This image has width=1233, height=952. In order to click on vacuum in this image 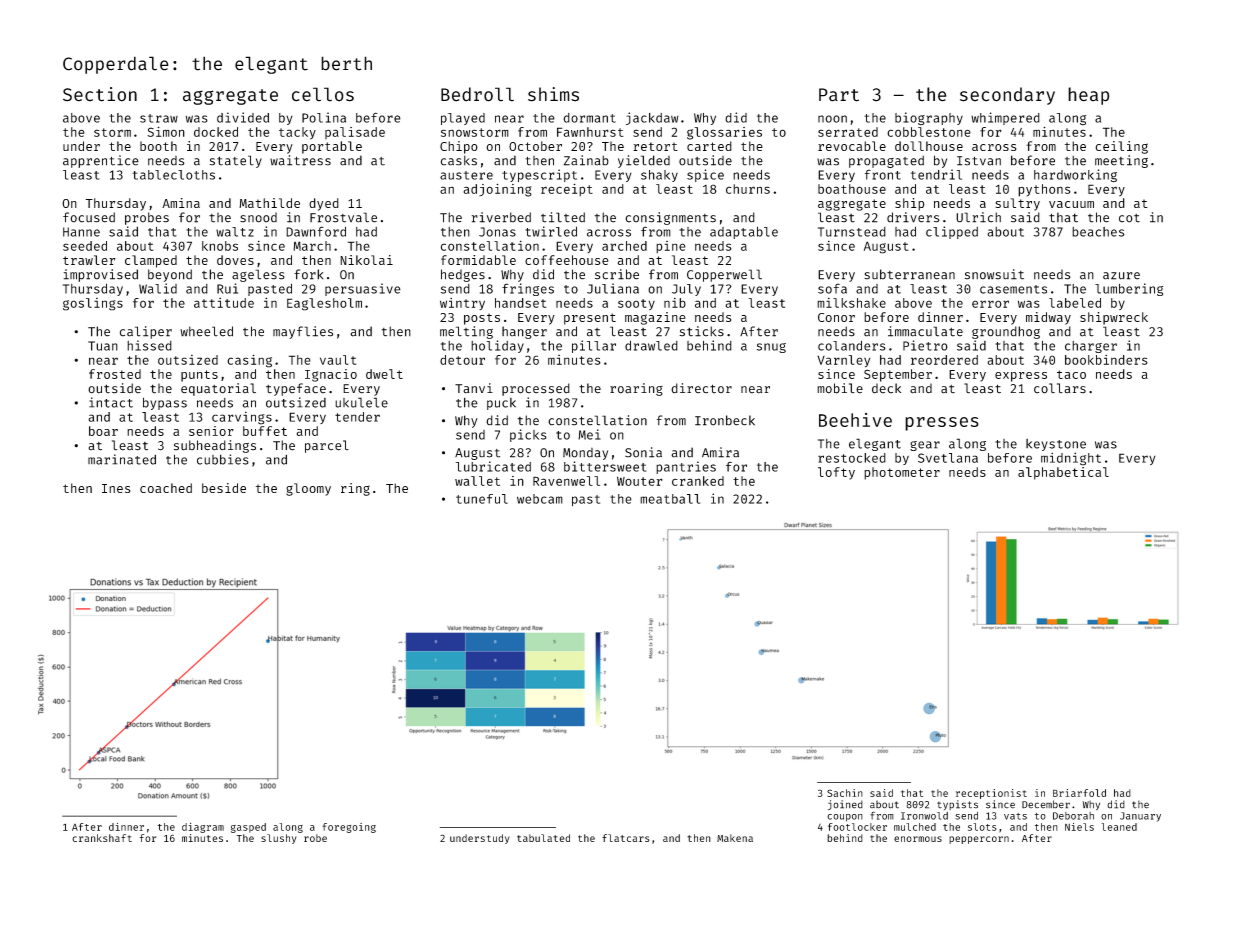, I will do `click(1071, 204)`.
